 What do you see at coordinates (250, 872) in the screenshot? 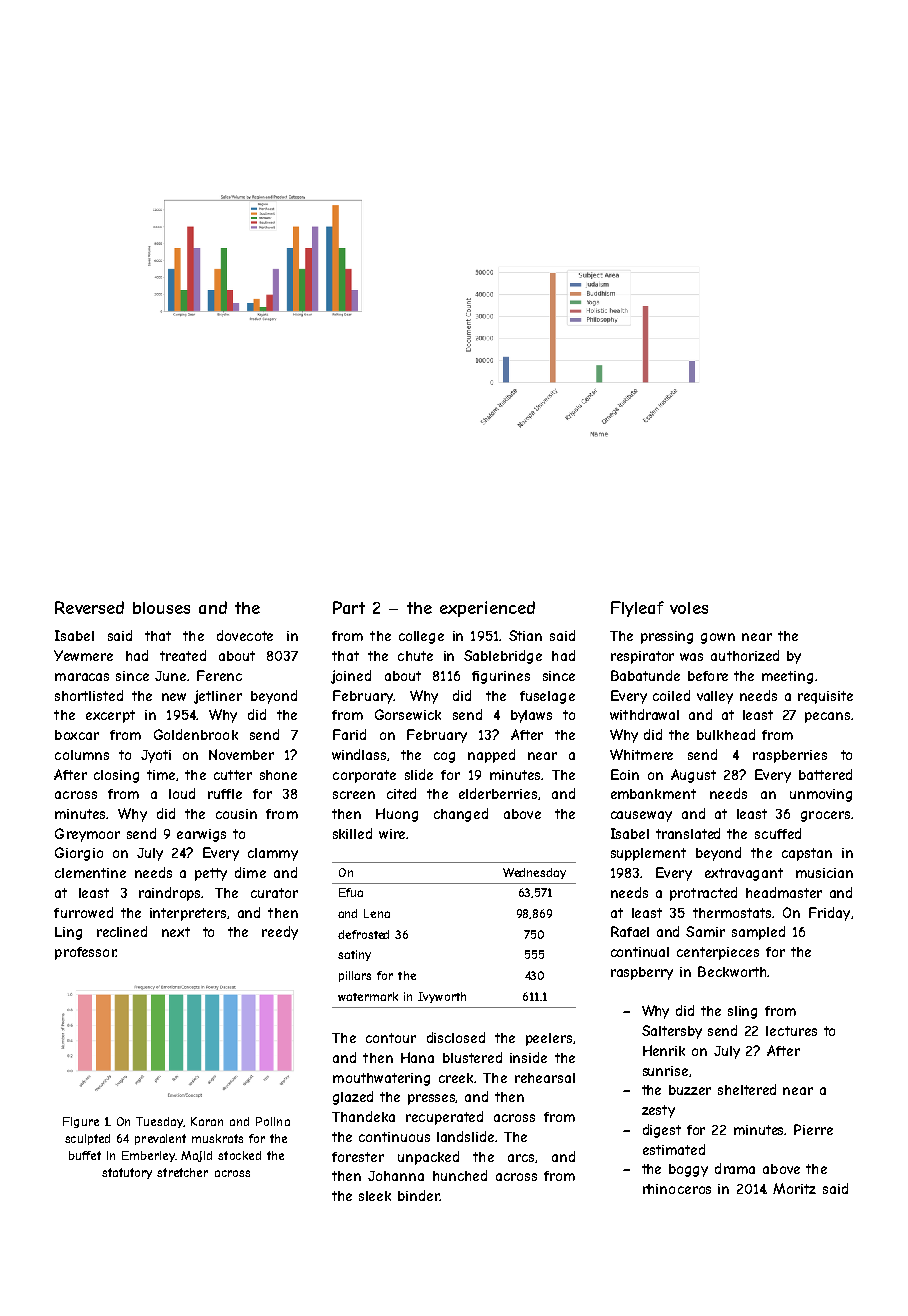
I see `dime` at bounding box center [250, 872].
